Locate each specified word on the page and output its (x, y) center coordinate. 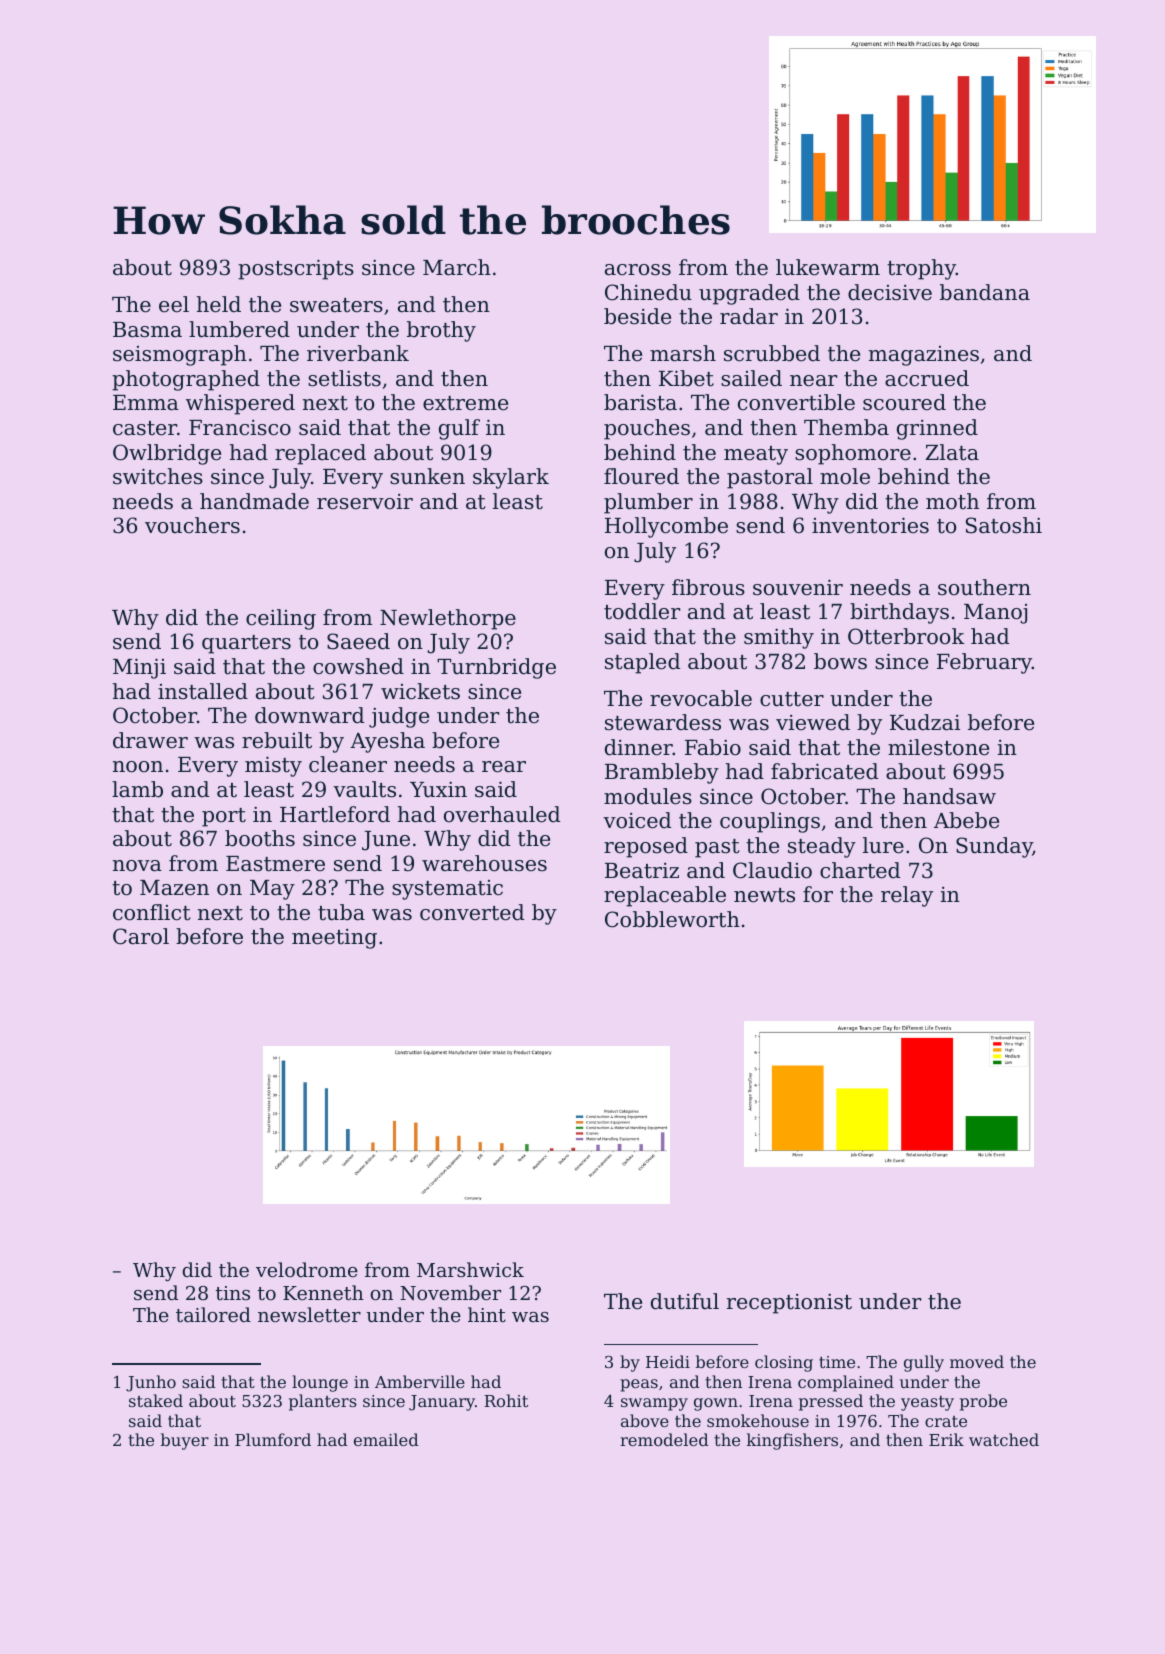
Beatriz (642, 871)
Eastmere (275, 864)
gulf (459, 429)
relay (907, 896)
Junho (151, 1383)
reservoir (365, 502)
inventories (870, 525)
